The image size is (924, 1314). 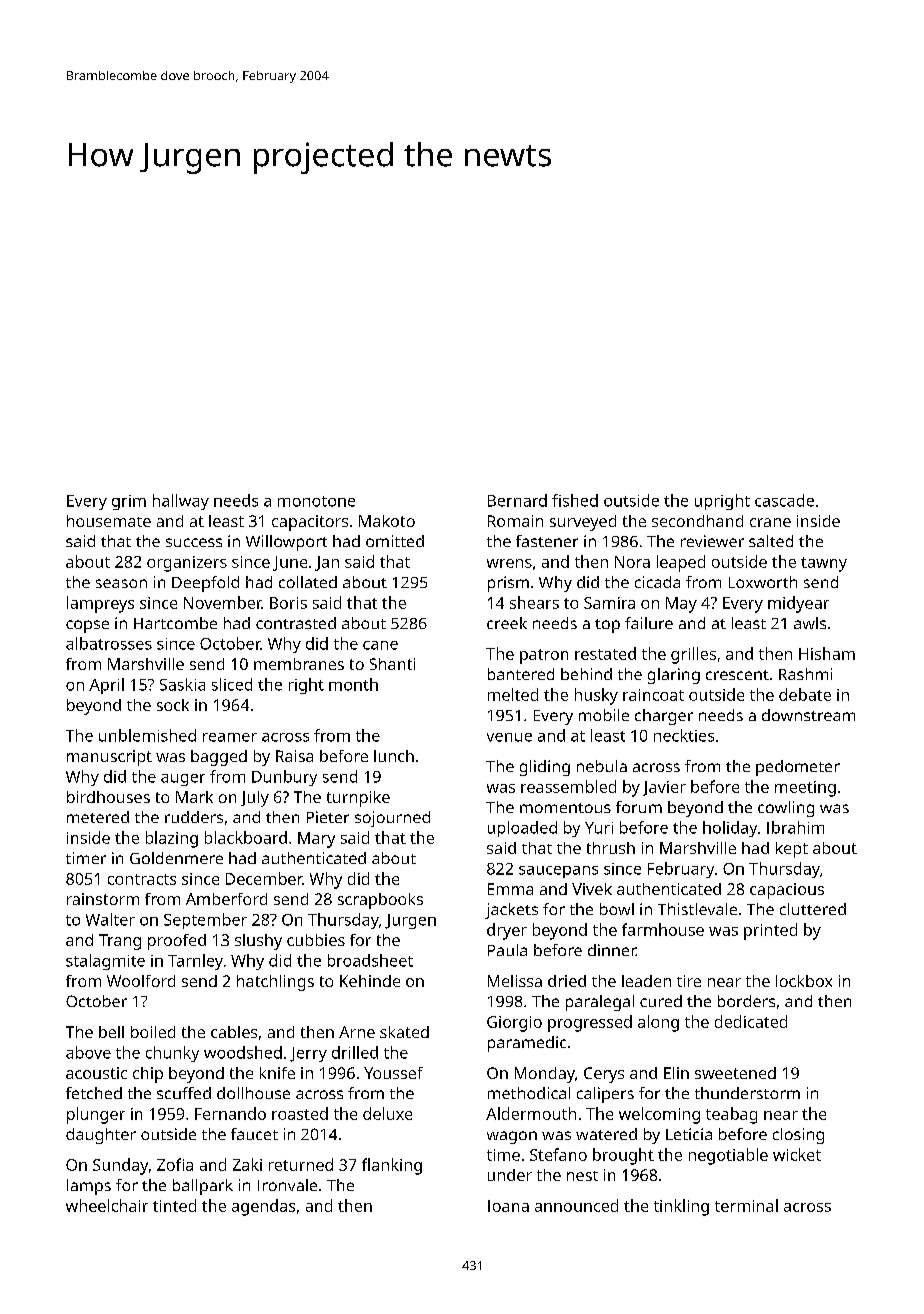 What do you see at coordinates (509, 563) in the image?
I see `wrens` at bounding box center [509, 563].
